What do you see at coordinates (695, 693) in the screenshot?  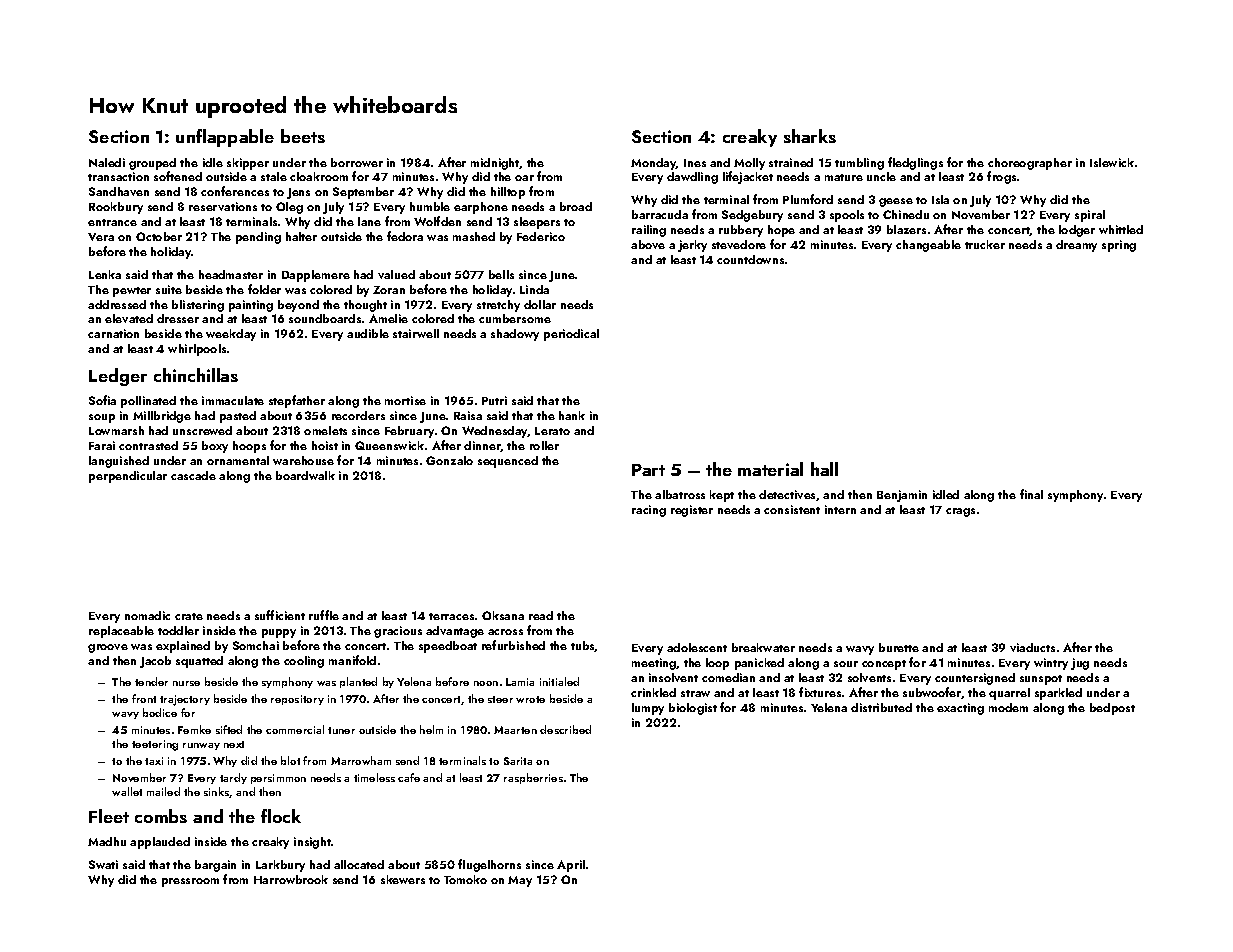 I see `straw` at bounding box center [695, 693].
